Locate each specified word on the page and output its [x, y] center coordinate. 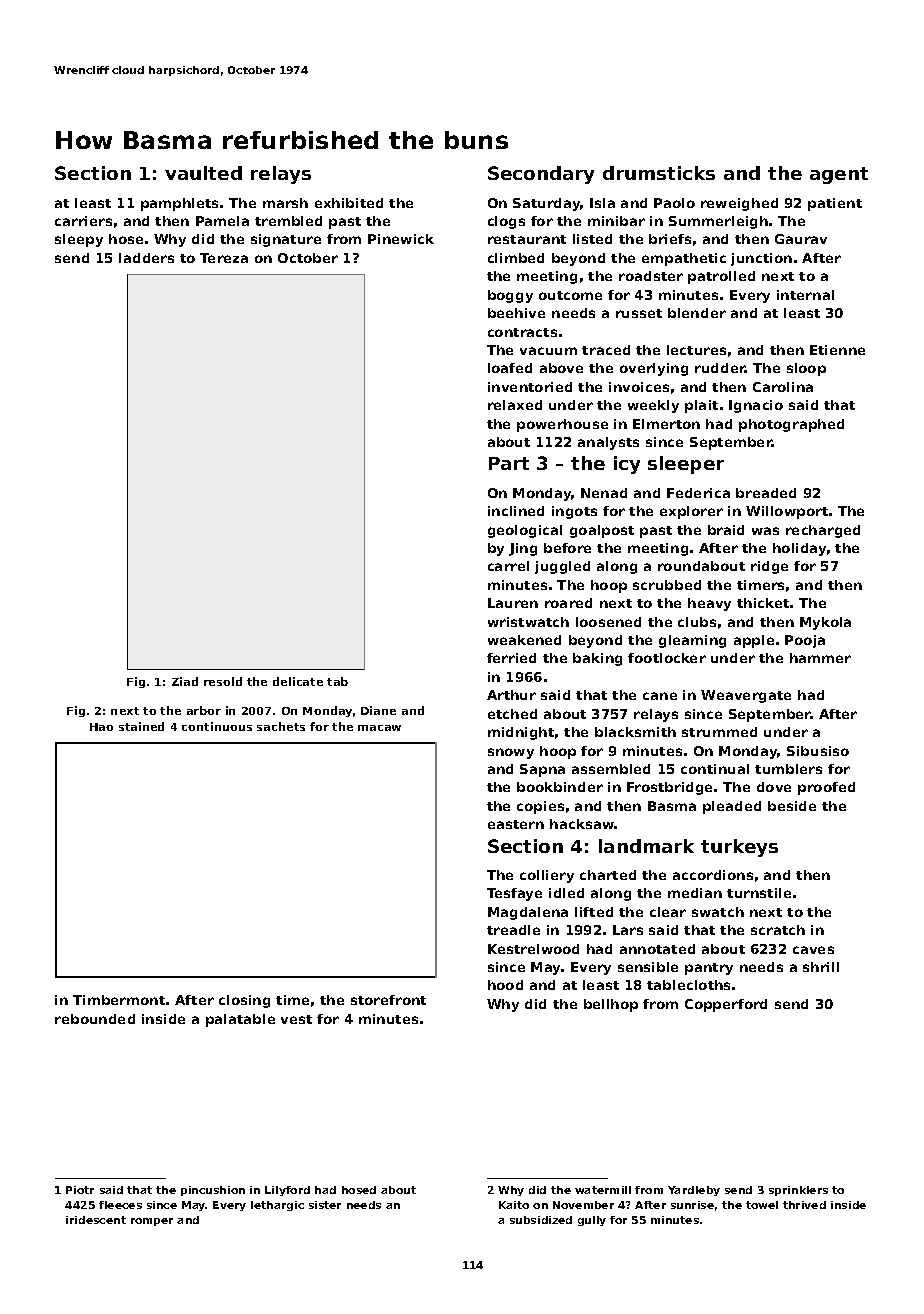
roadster [651, 276]
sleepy [79, 240]
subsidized [541, 1220]
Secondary [541, 175]
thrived [804, 1205]
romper [152, 1222]
